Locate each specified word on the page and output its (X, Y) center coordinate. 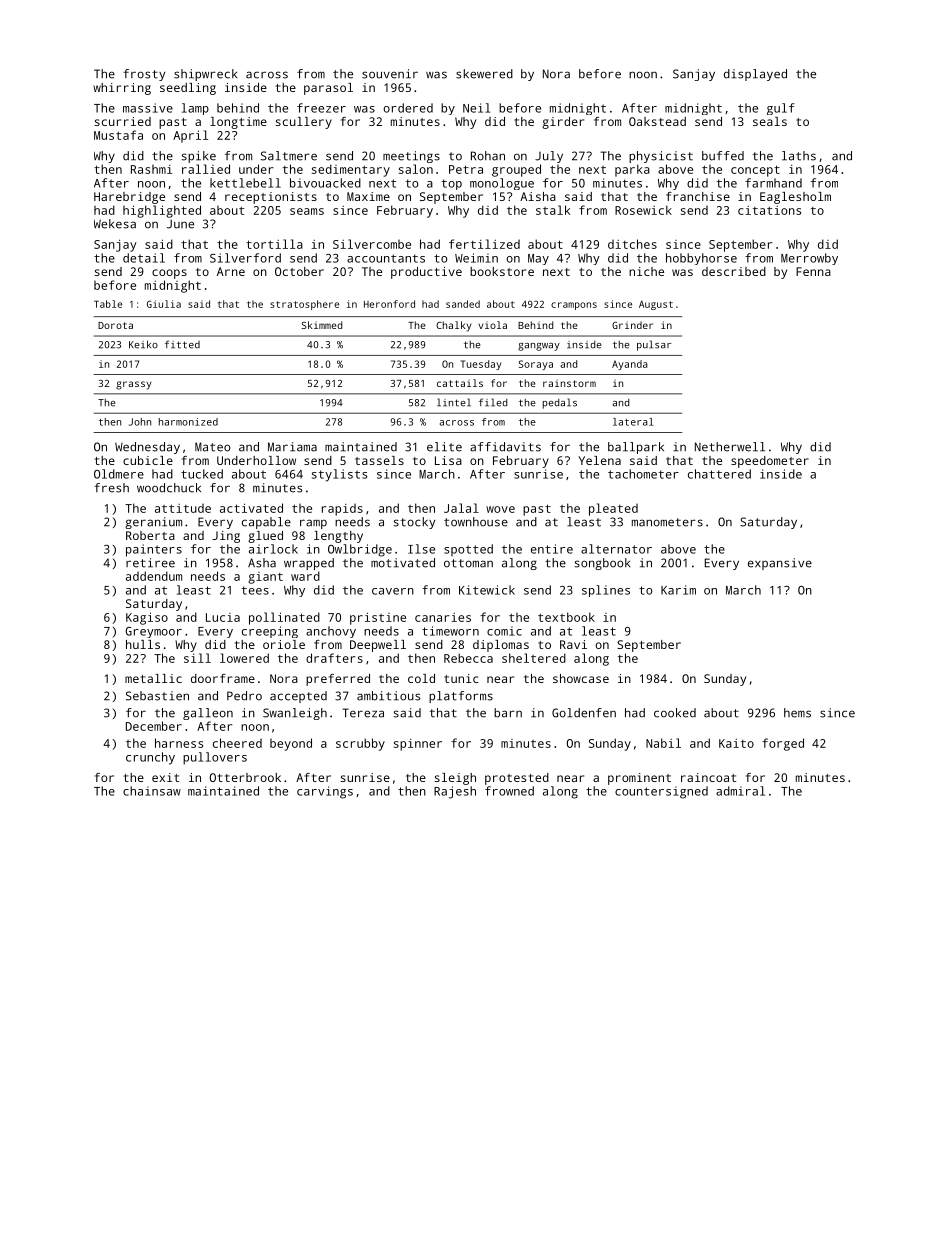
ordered (408, 108)
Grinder (632, 325)
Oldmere (119, 474)
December (154, 726)
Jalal (461, 508)
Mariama (292, 447)
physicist (661, 157)
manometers (667, 522)
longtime (238, 123)
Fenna (813, 271)
